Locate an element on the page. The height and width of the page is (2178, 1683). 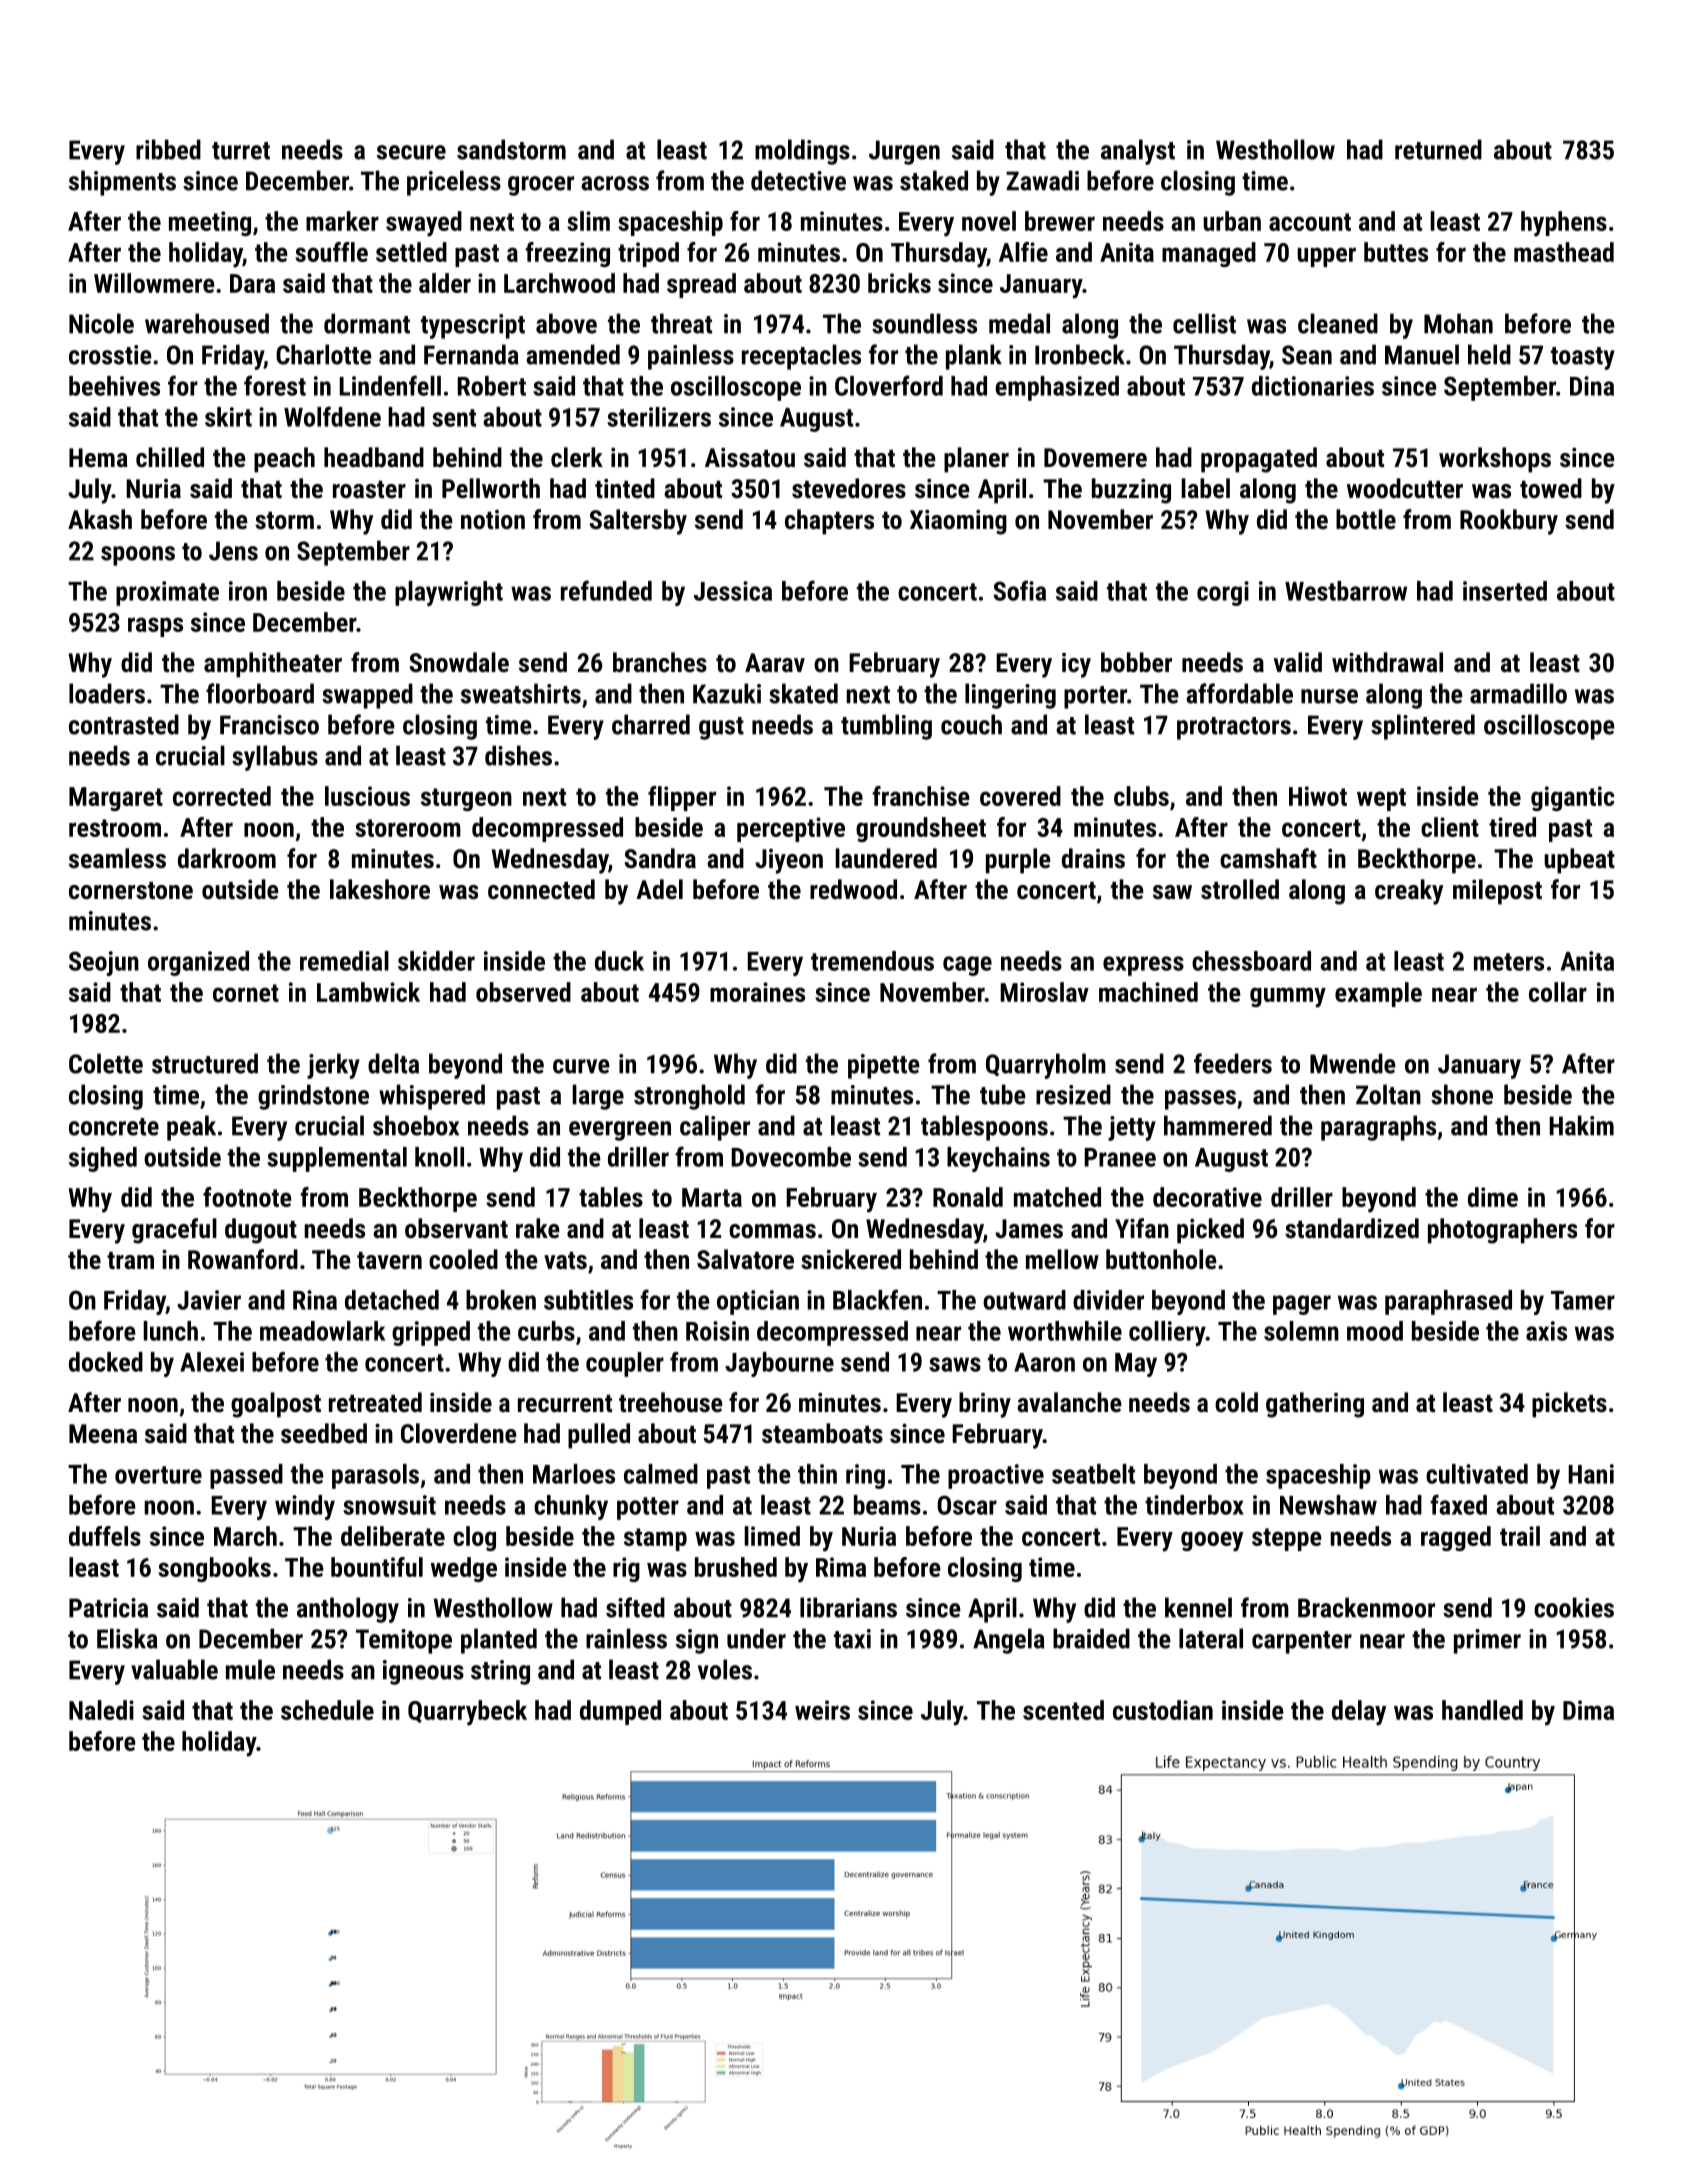
crosstie is located at coordinates (110, 355).
